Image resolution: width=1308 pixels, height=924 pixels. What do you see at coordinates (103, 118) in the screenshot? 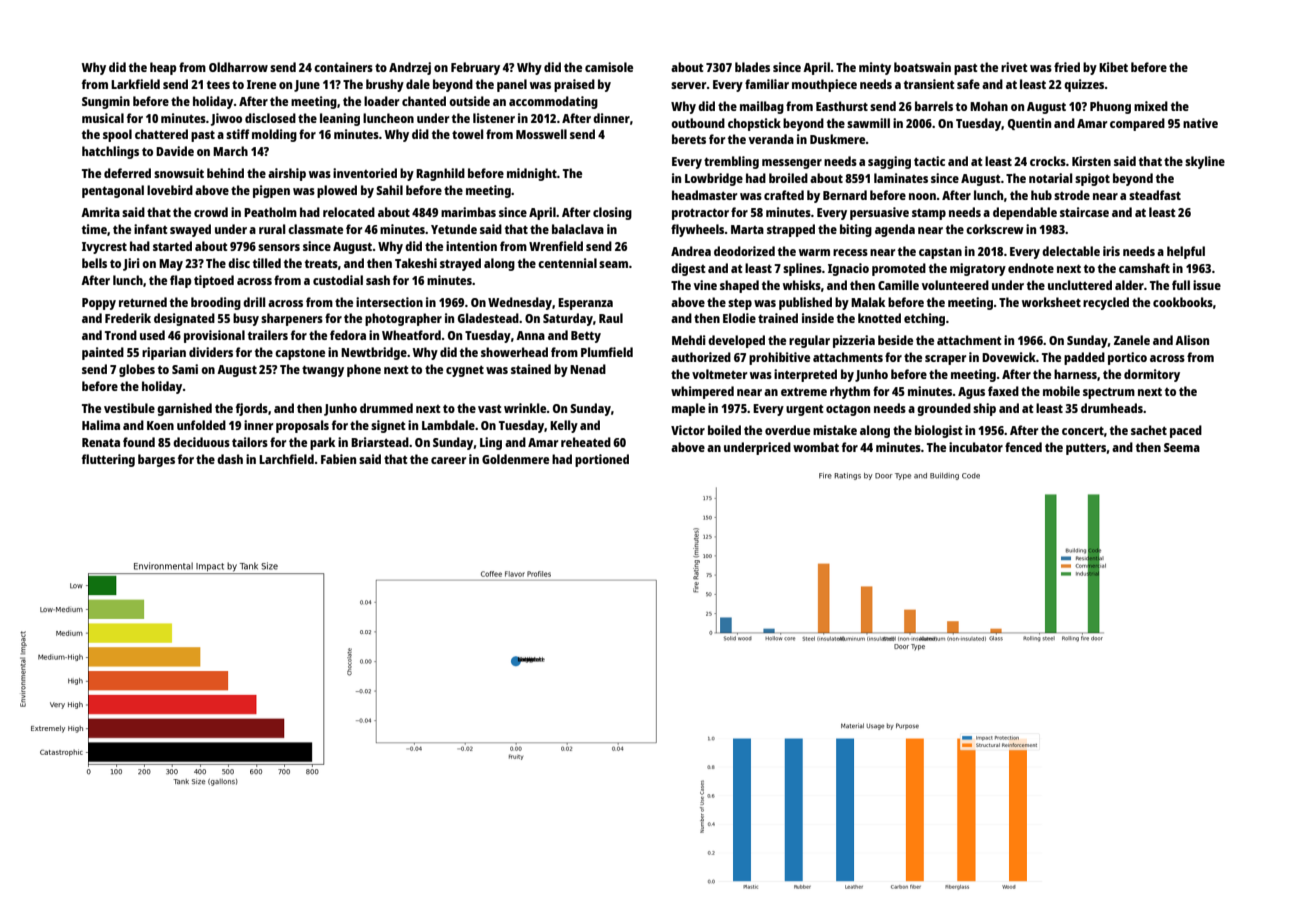
I see `musical` at bounding box center [103, 118].
